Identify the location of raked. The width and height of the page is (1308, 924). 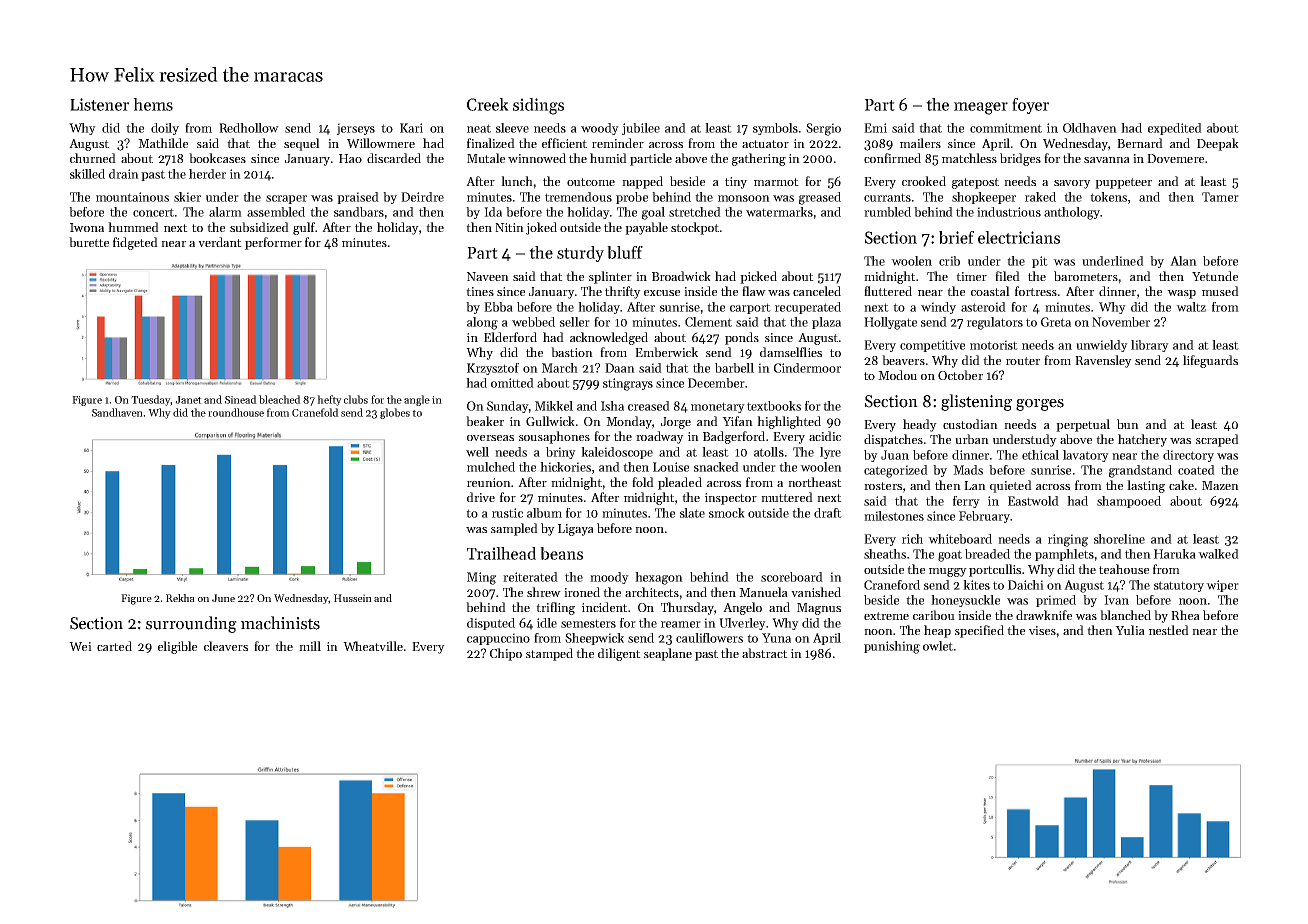
(1040, 197).
